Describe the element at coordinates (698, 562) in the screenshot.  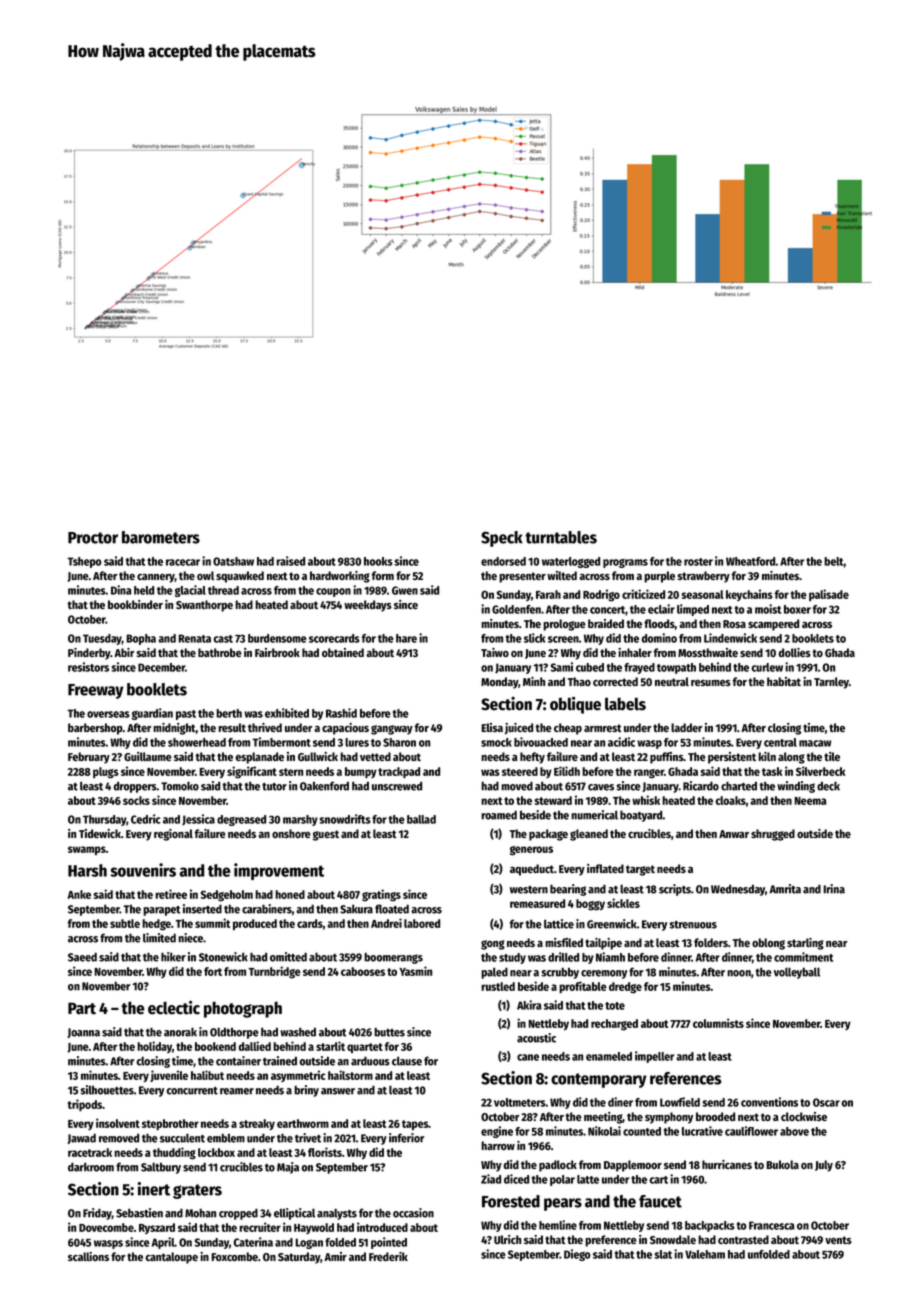
I see `roster` at that location.
